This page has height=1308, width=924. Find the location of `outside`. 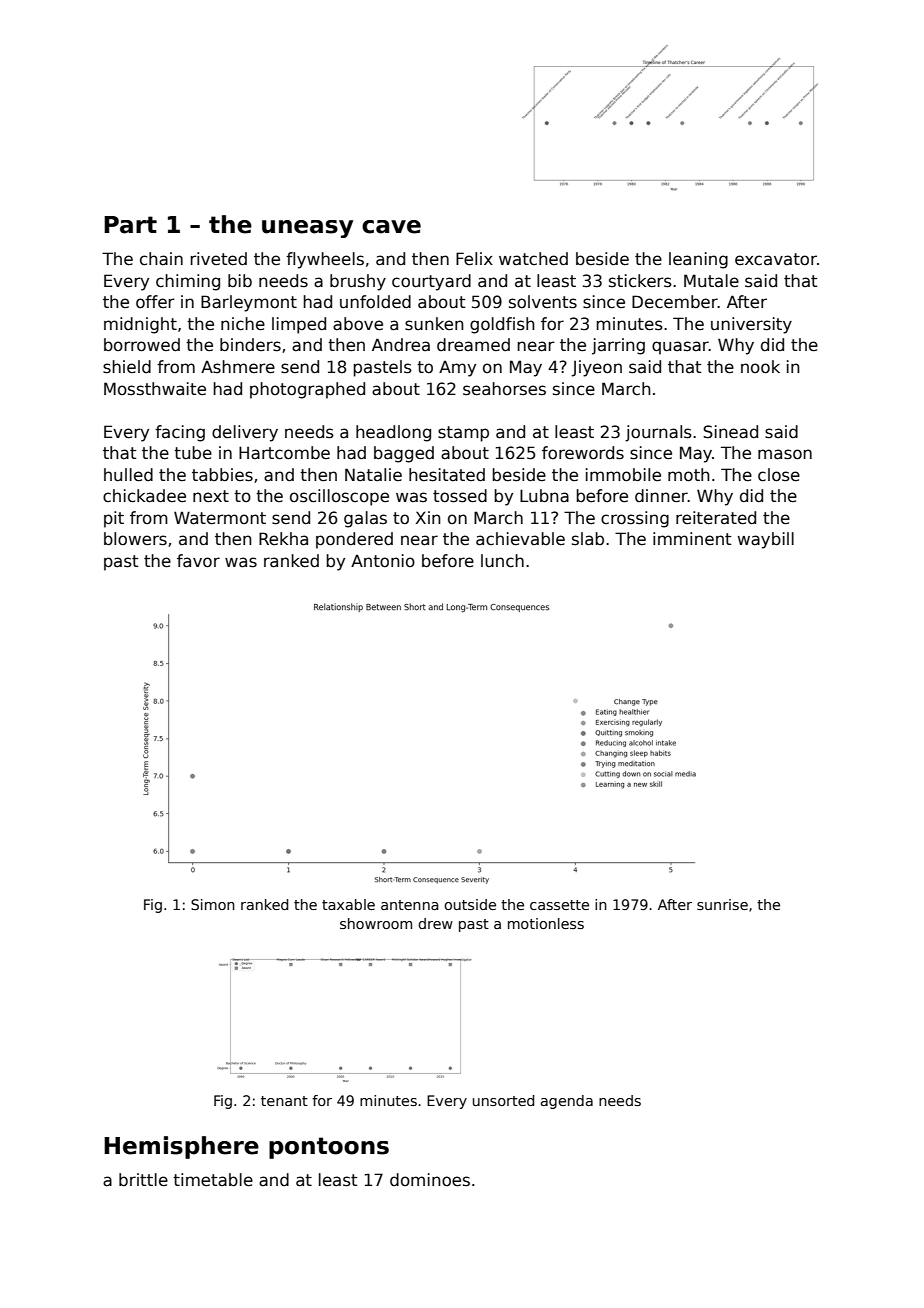

outside is located at coordinates (470, 904).
